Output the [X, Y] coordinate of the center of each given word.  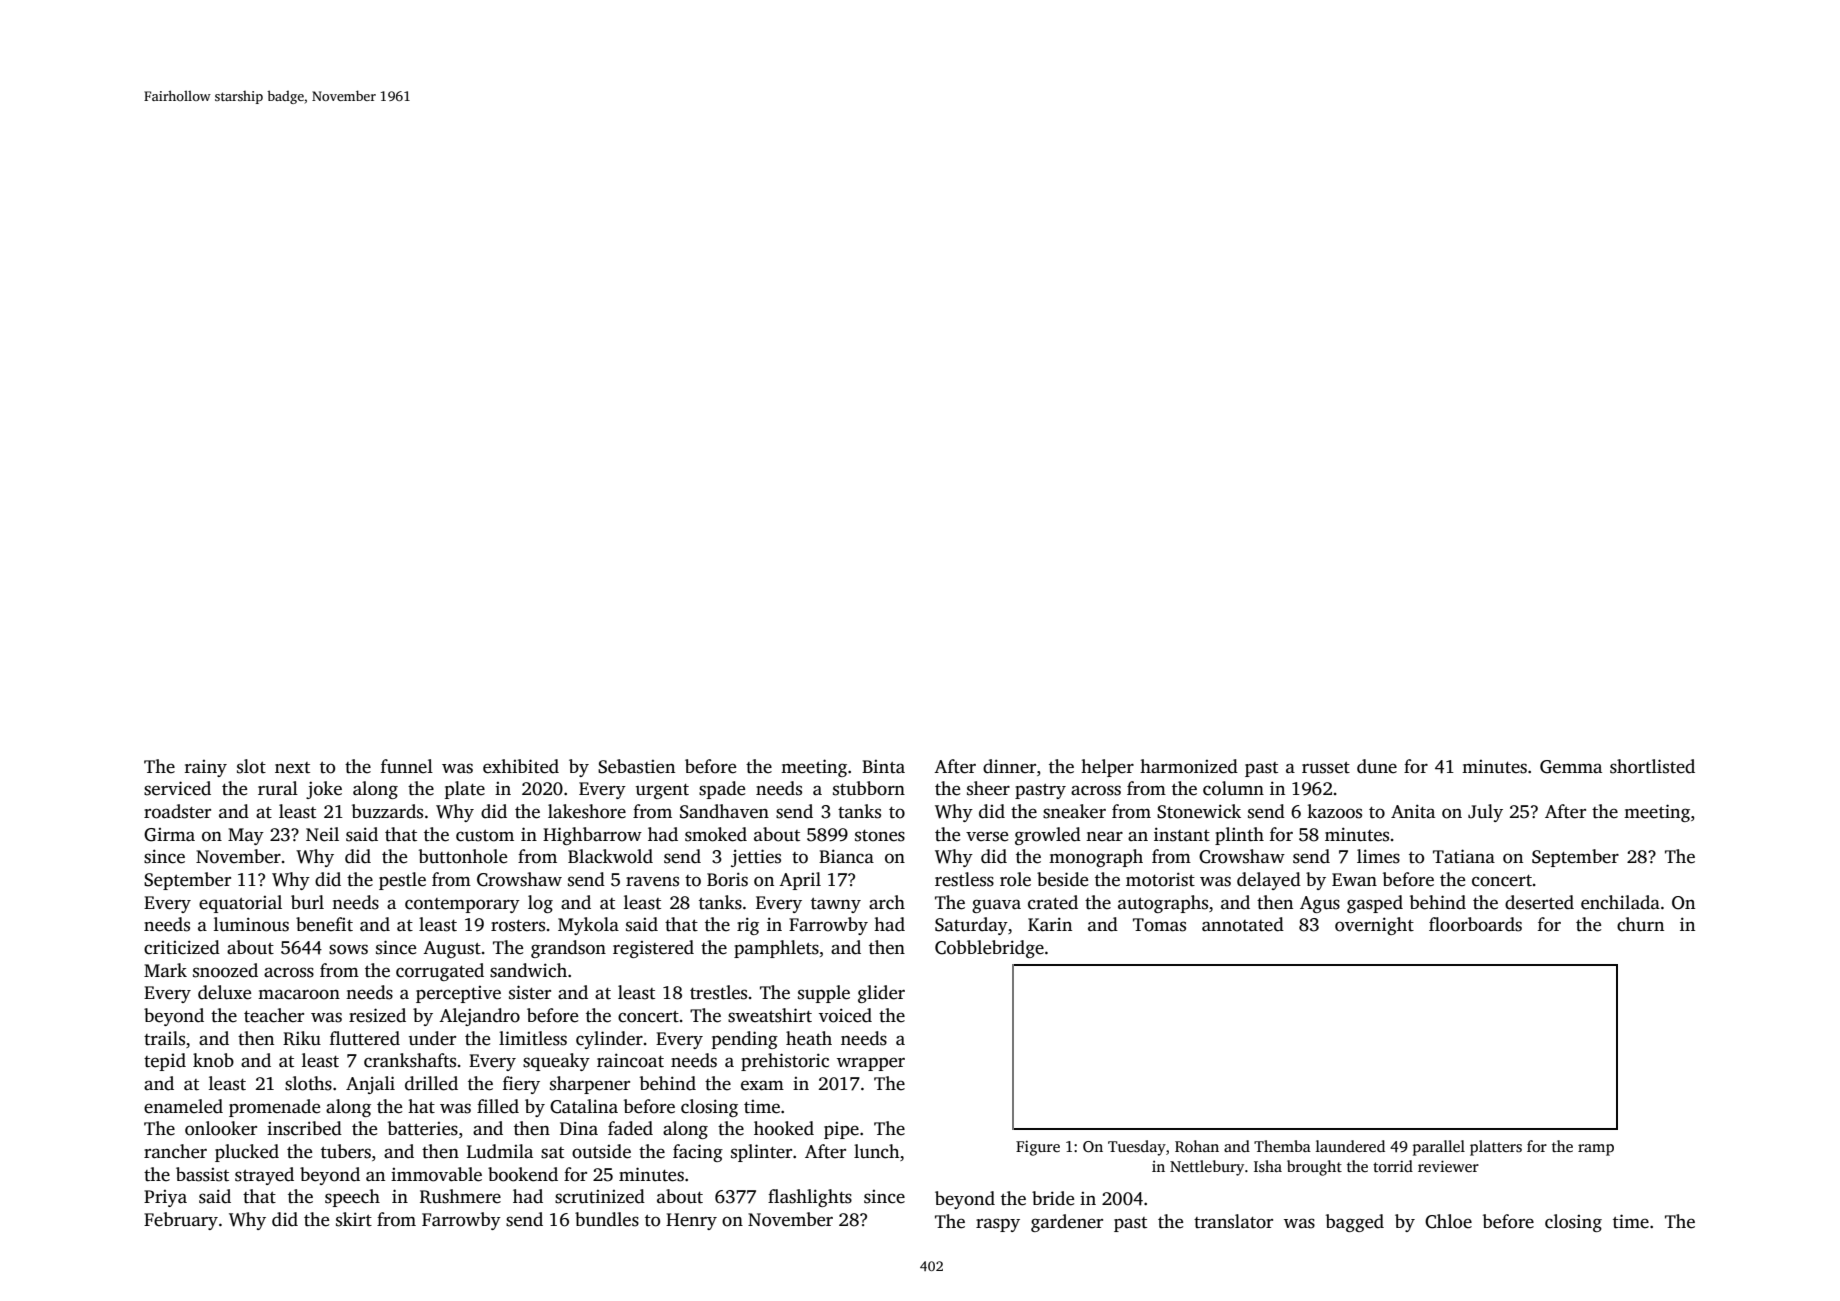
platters [1496, 1148]
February [181, 1221]
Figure [1038, 1148]
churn [1640, 924]
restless [964, 879]
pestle [402, 881]
